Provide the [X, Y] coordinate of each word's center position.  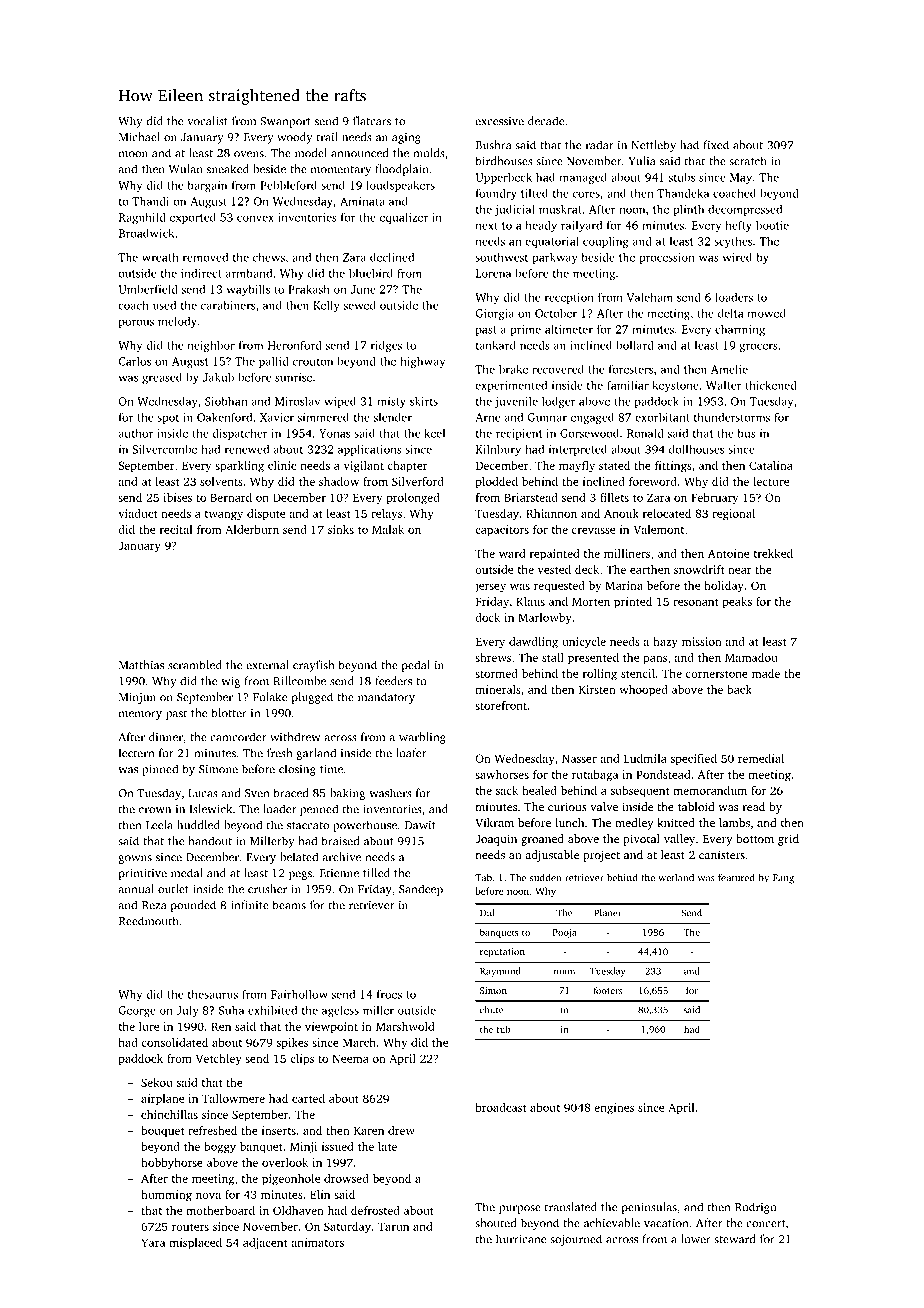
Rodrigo [756, 1208]
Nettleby [653, 146]
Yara [153, 1242]
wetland [676, 878]
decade [546, 121]
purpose [520, 1209]
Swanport [285, 122]
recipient [519, 434]
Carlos [134, 361]
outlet [173, 889]
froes [389, 994]
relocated [667, 513]
